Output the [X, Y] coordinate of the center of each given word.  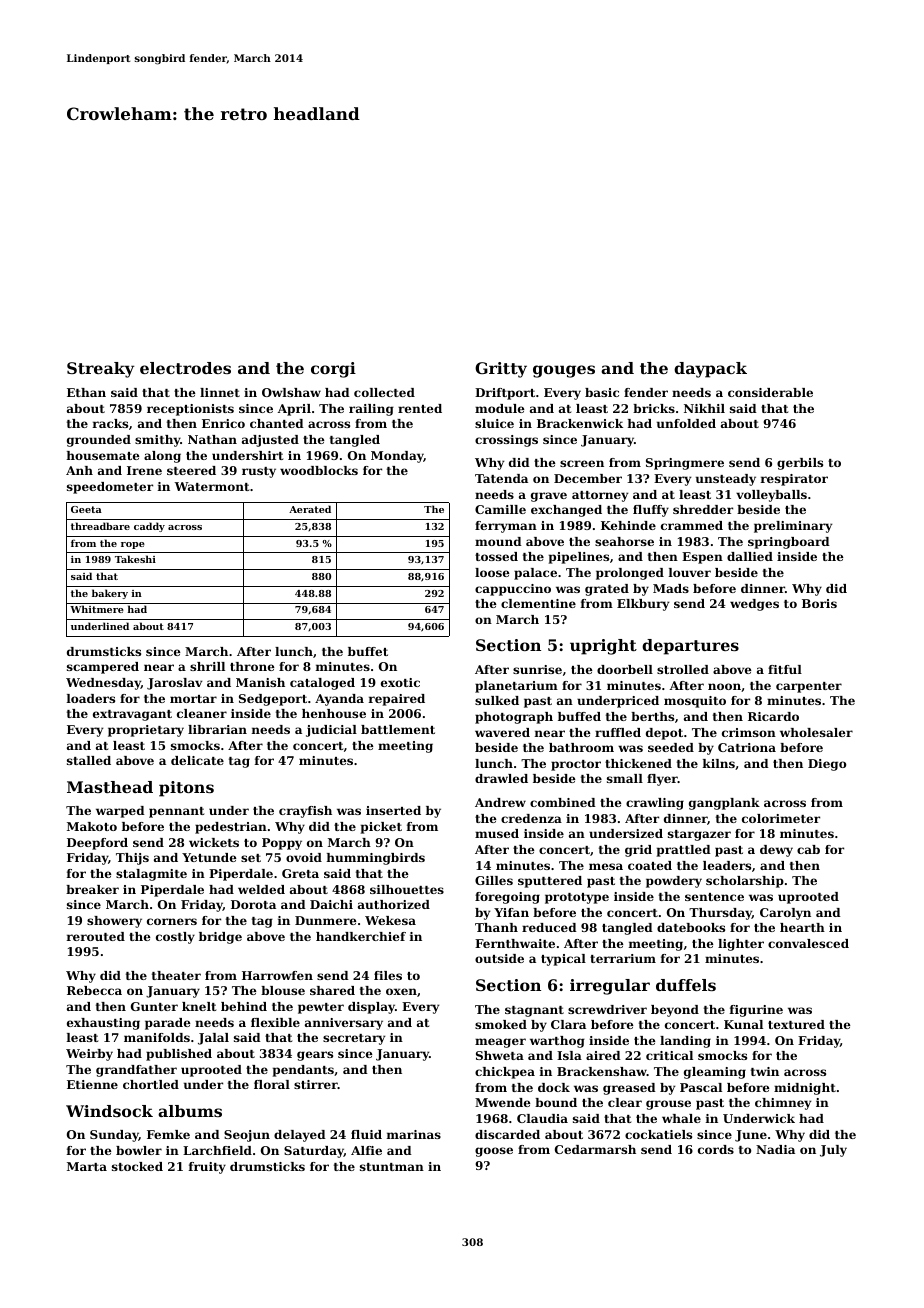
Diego [827, 765]
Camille [500, 509]
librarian [217, 729]
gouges [564, 371]
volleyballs [771, 496]
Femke [168, 1134]
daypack [710, 370]
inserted [393, 810]
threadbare [100, 526]
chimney [783, 1104]
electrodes [185, 368]
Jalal [213, 1039]
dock [554, 1087]
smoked [501, 1024]
